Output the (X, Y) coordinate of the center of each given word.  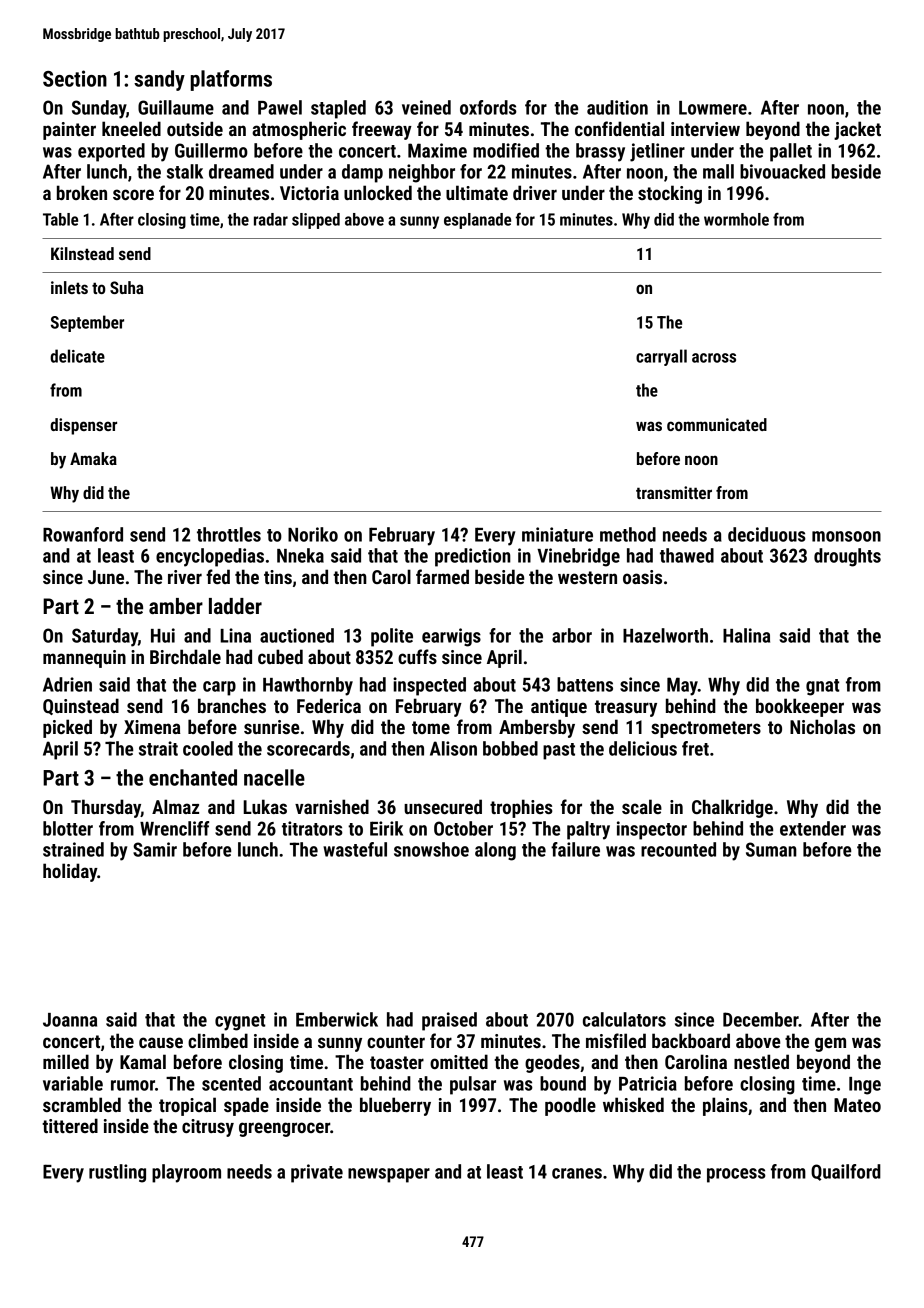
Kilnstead (82, 253)
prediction (473, 557)
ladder (235, 606)
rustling (117, 1173)
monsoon (846, 536)
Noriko (313, 534)
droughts (847, 557)
